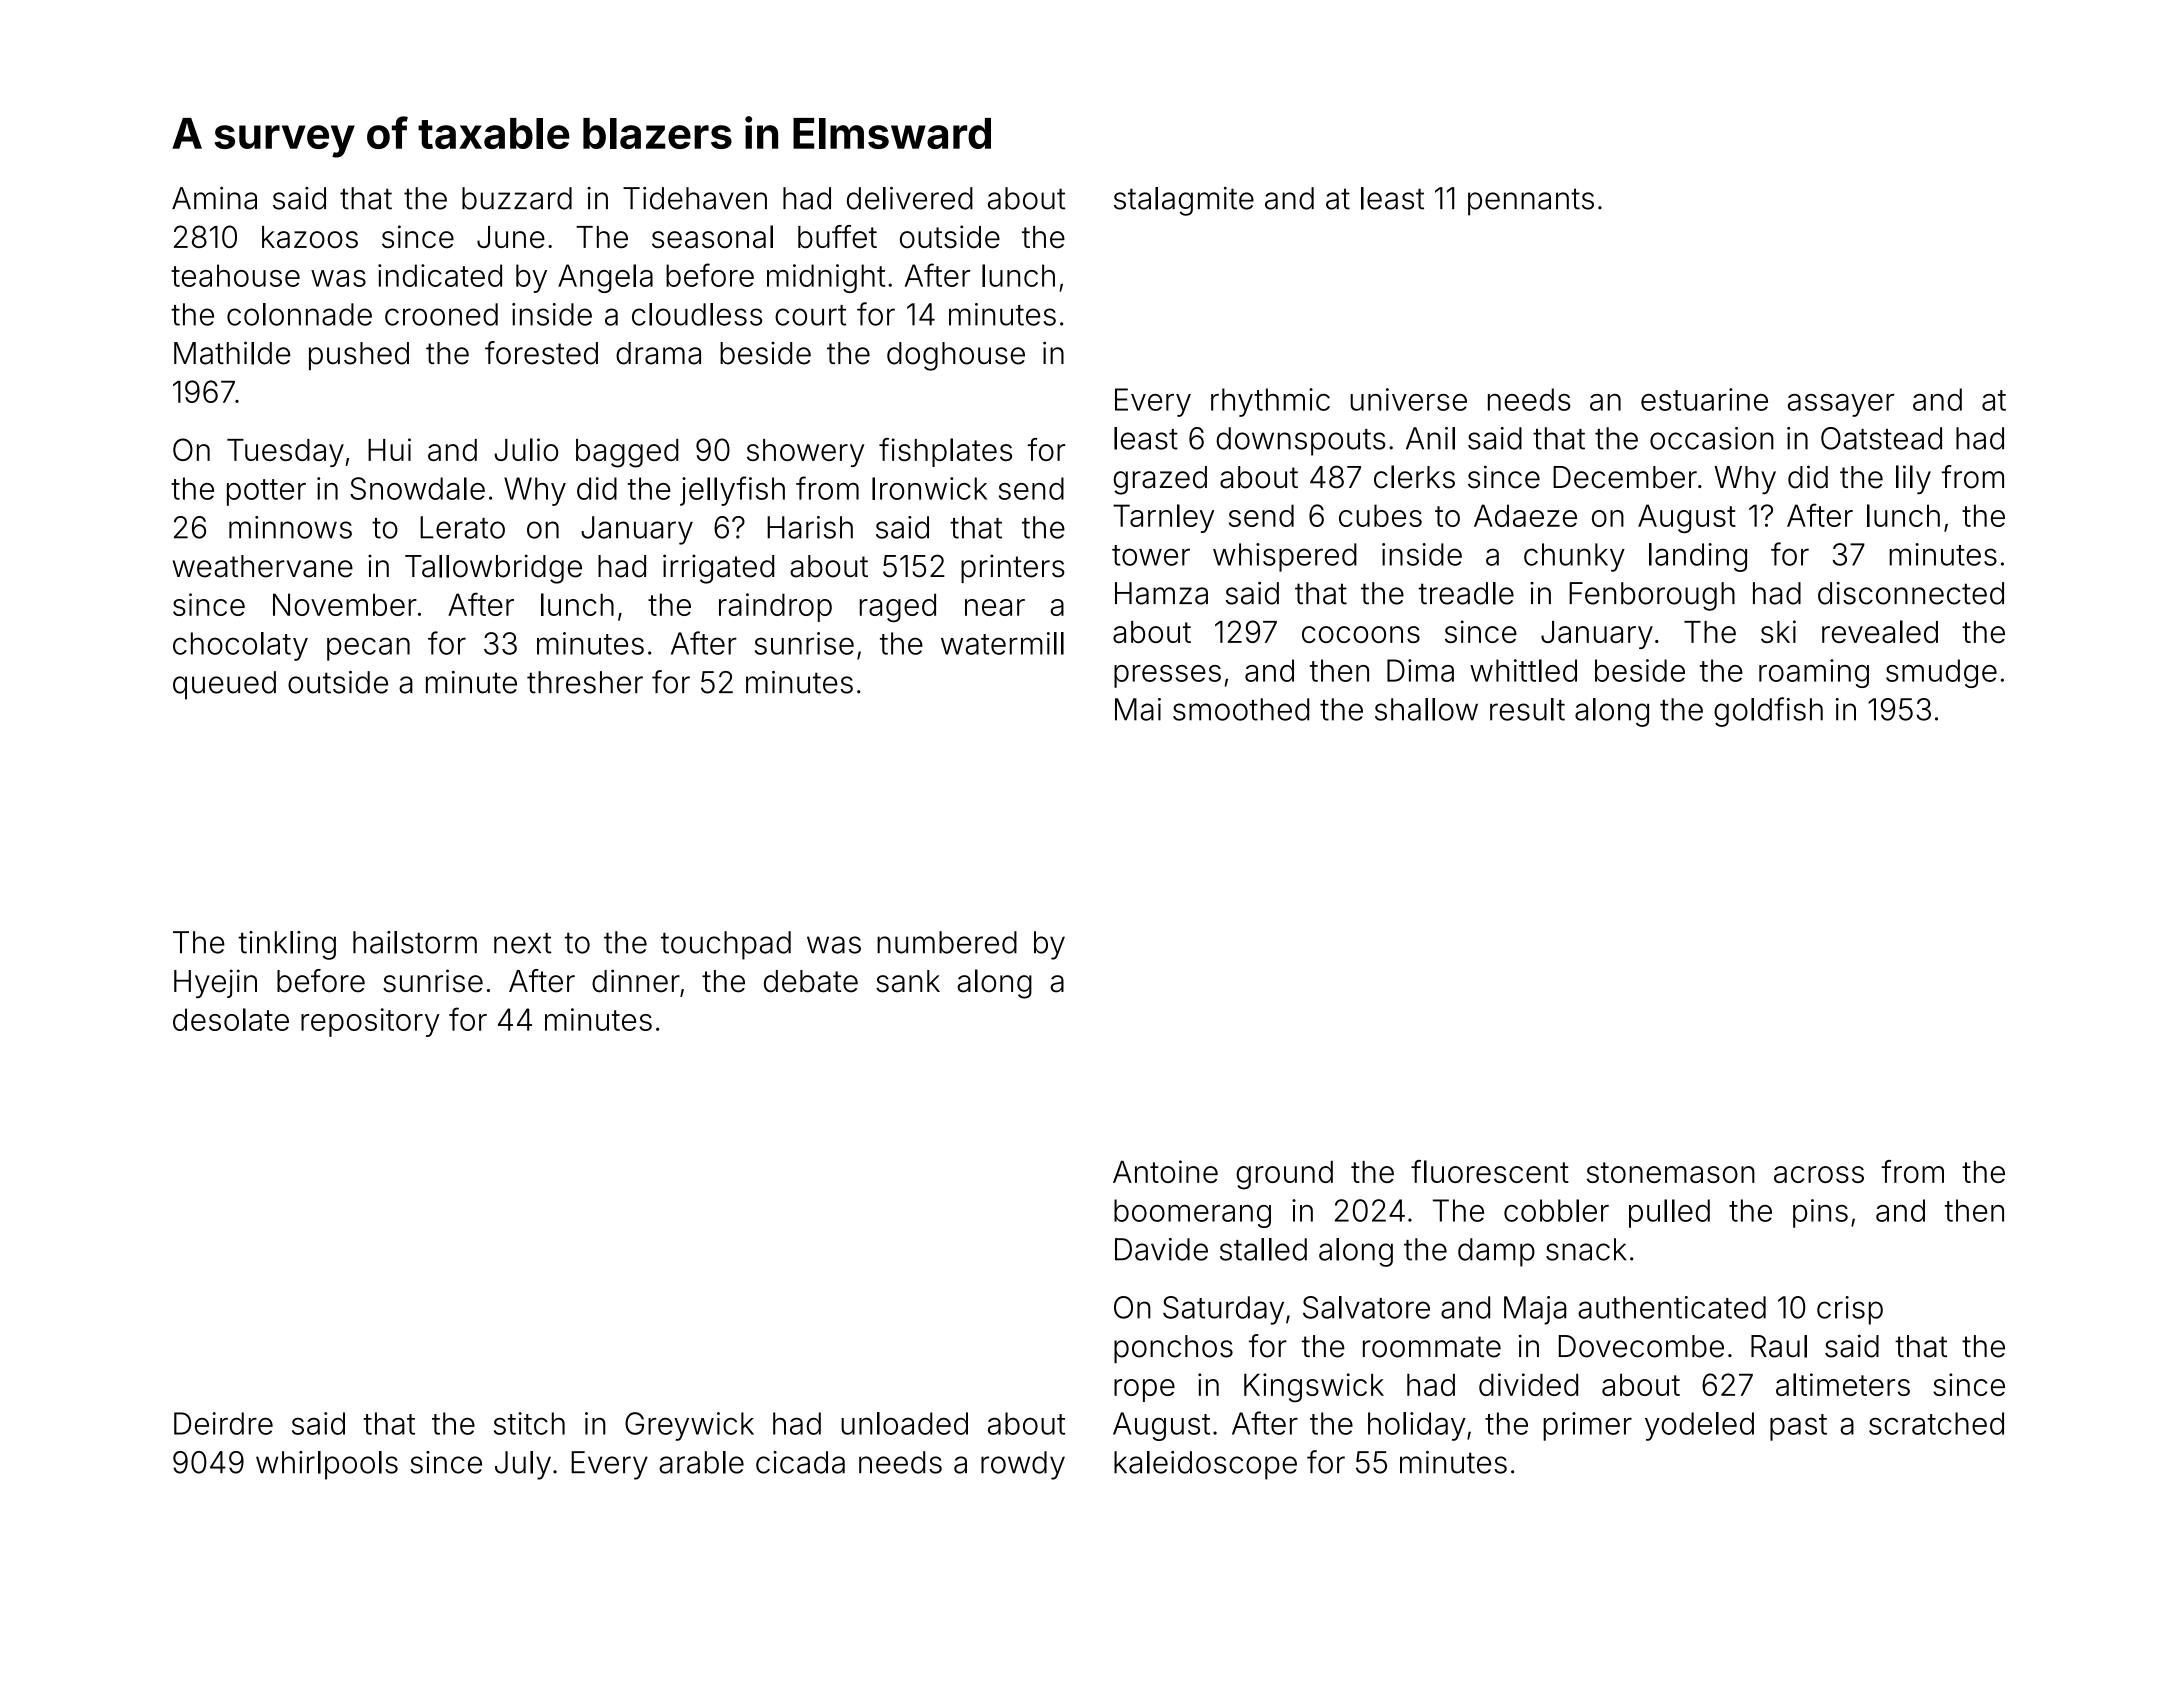 The width and height of the document is (2178, 1683). I want to click on primer, so click(1587, 1426).
